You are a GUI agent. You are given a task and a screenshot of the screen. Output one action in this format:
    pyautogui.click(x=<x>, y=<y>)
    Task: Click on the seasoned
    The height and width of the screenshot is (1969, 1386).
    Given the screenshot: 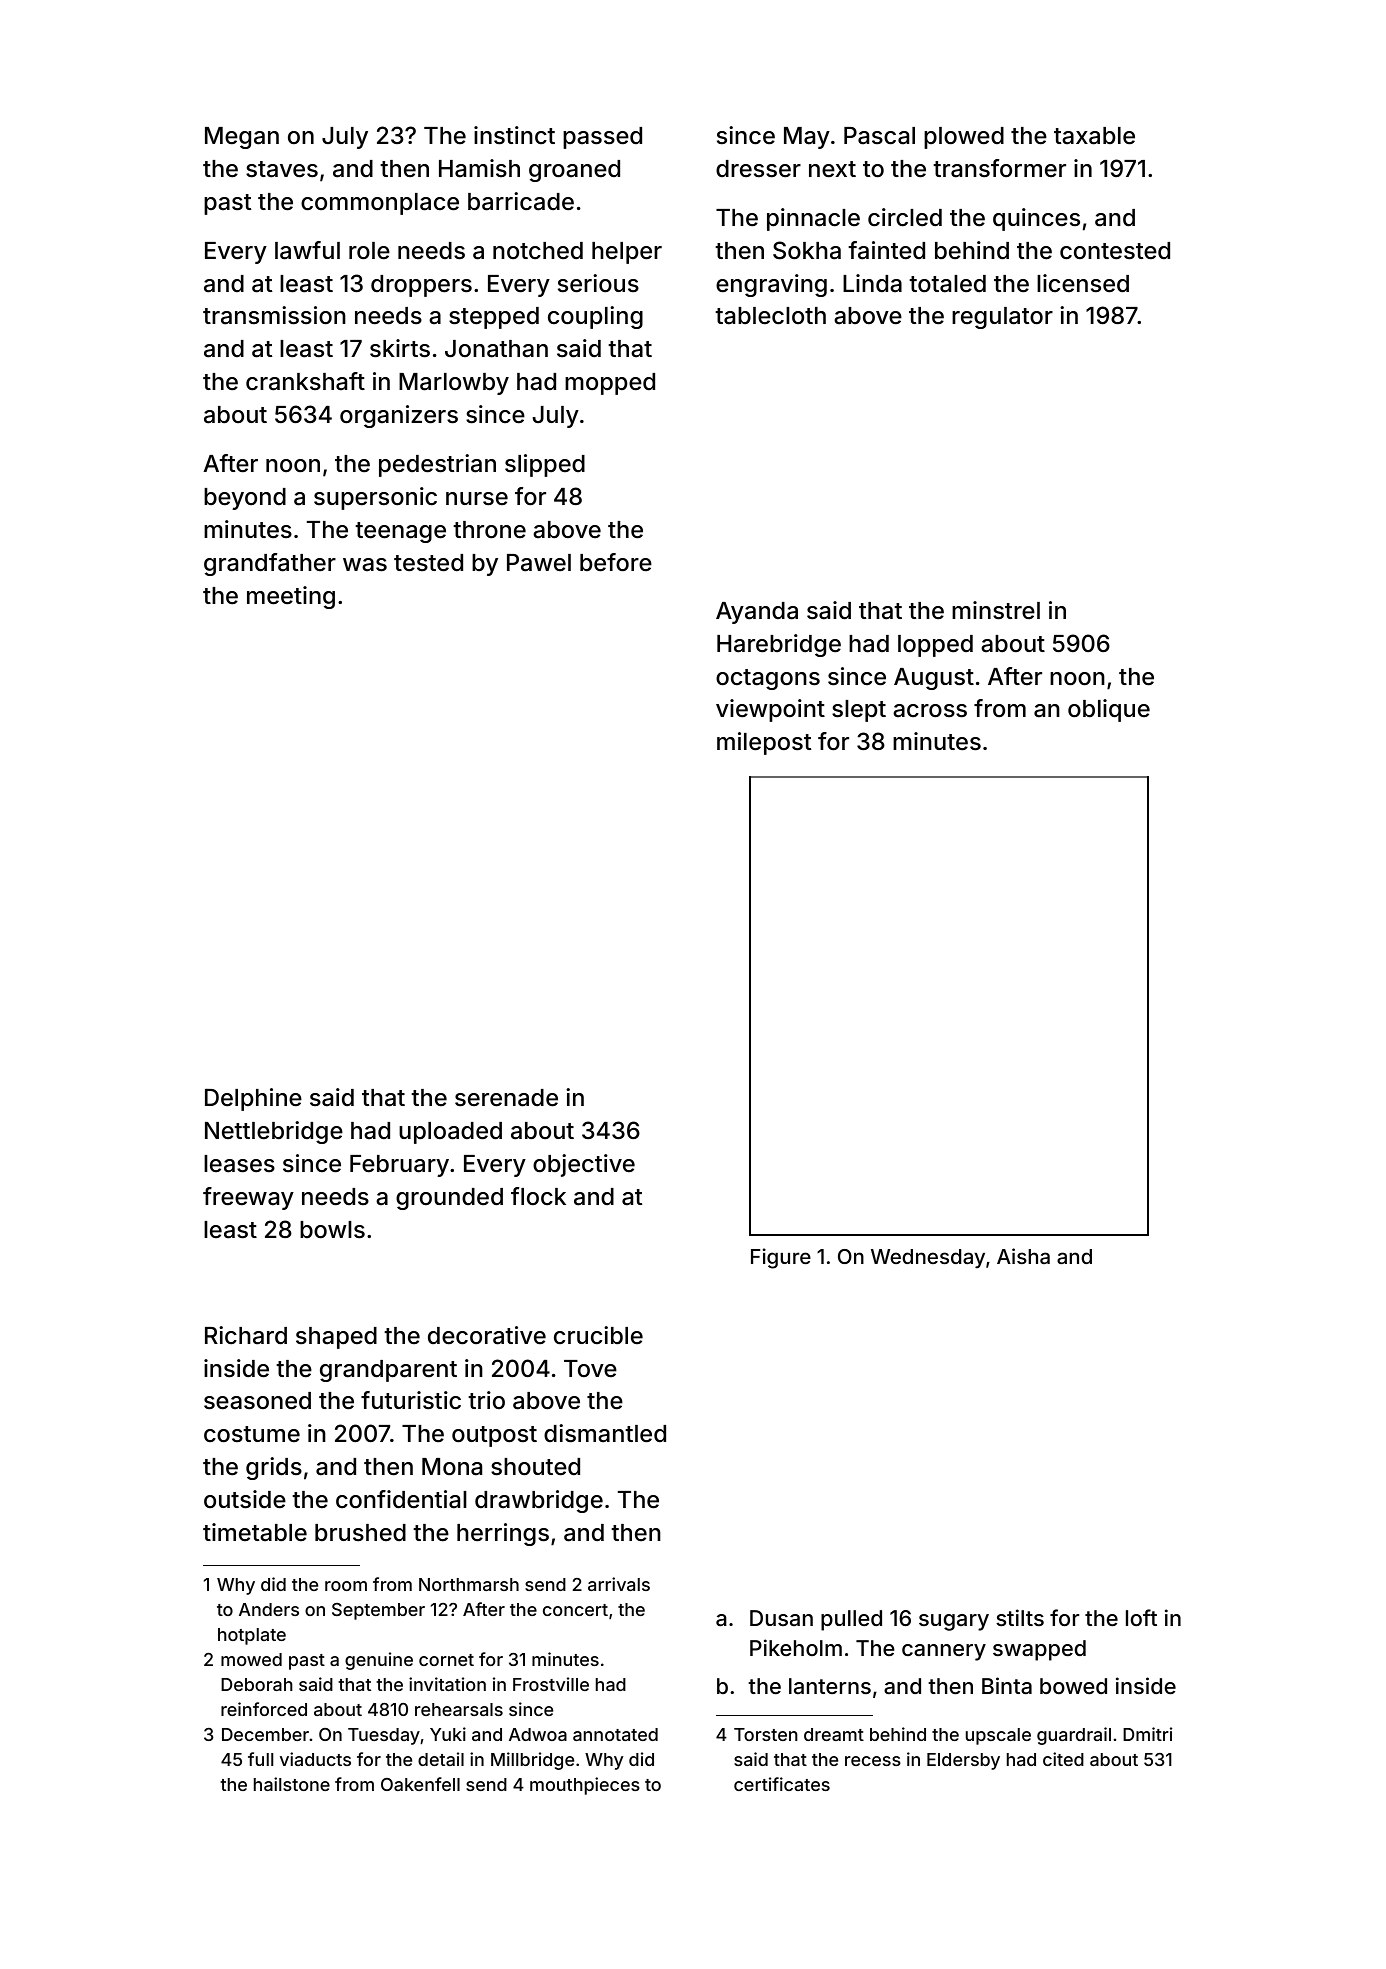 What is the action you would take?
    pyautogui.click(x=257, y=1401)
